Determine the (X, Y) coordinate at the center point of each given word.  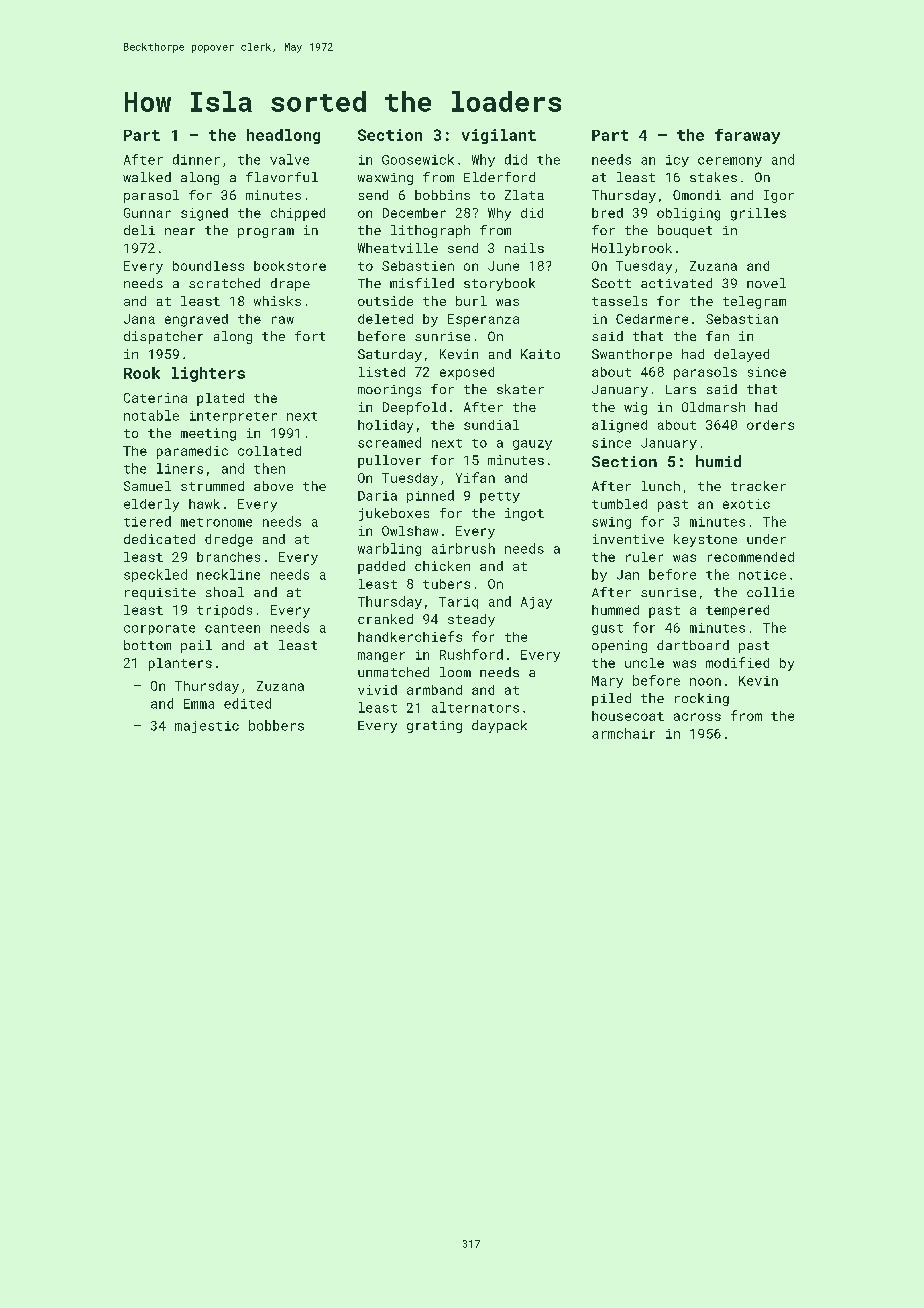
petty (500, 497)
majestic (207, 727)
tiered (147, 521)
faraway (747, 136)
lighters (208, 374)
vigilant (499, 136)
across (697, 717)
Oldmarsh (713, 407)
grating (434, 727)
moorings (389, 391)
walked (147, 177)
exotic (746, 504)
